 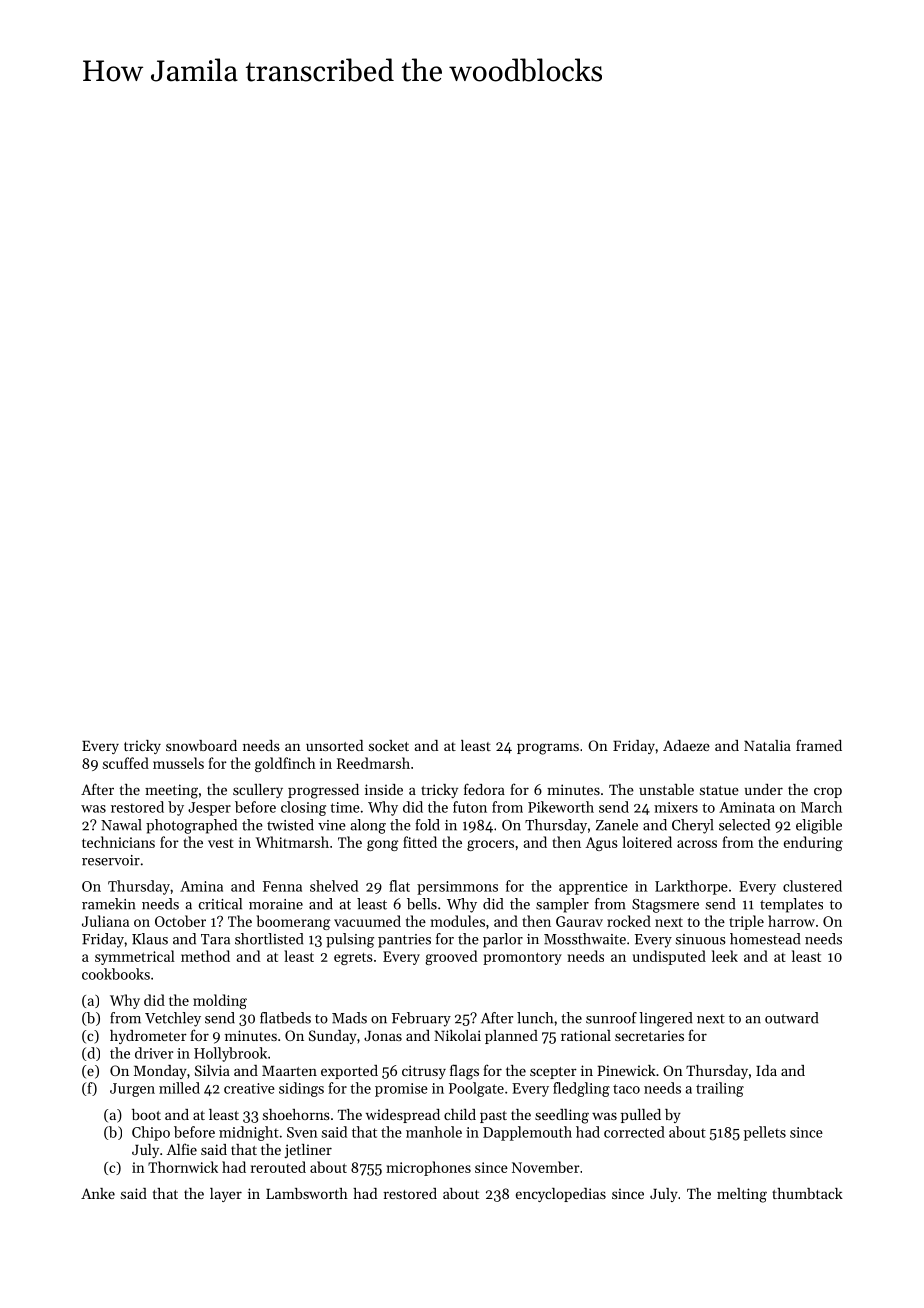 I want to click on eligible, so click(x=819, y=826).
